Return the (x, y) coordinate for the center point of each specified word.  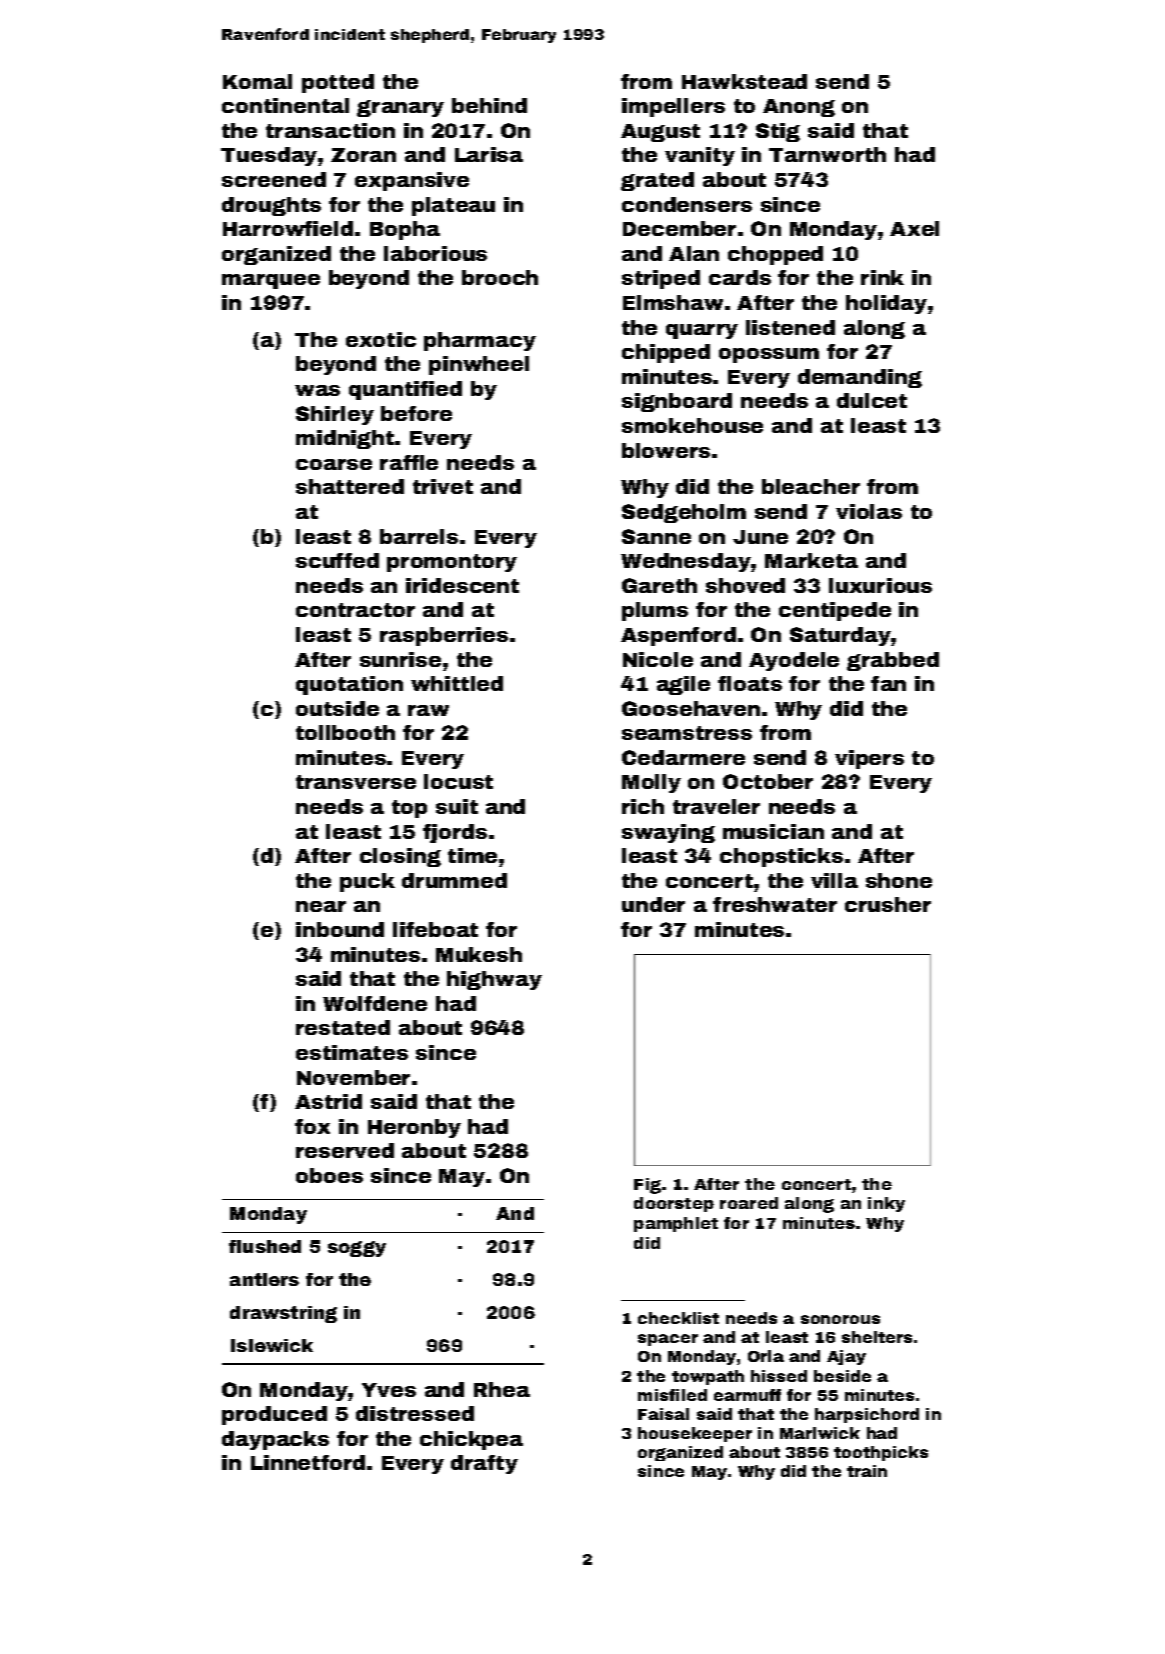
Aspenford (678, 636)
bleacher (811, 486)
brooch (500, 277)
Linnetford (308, 1462)
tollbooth (345, 732)
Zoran (363, 155)
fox (312, 1126)
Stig (778, 132)
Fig (647, 1186)
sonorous (840, 1319)
